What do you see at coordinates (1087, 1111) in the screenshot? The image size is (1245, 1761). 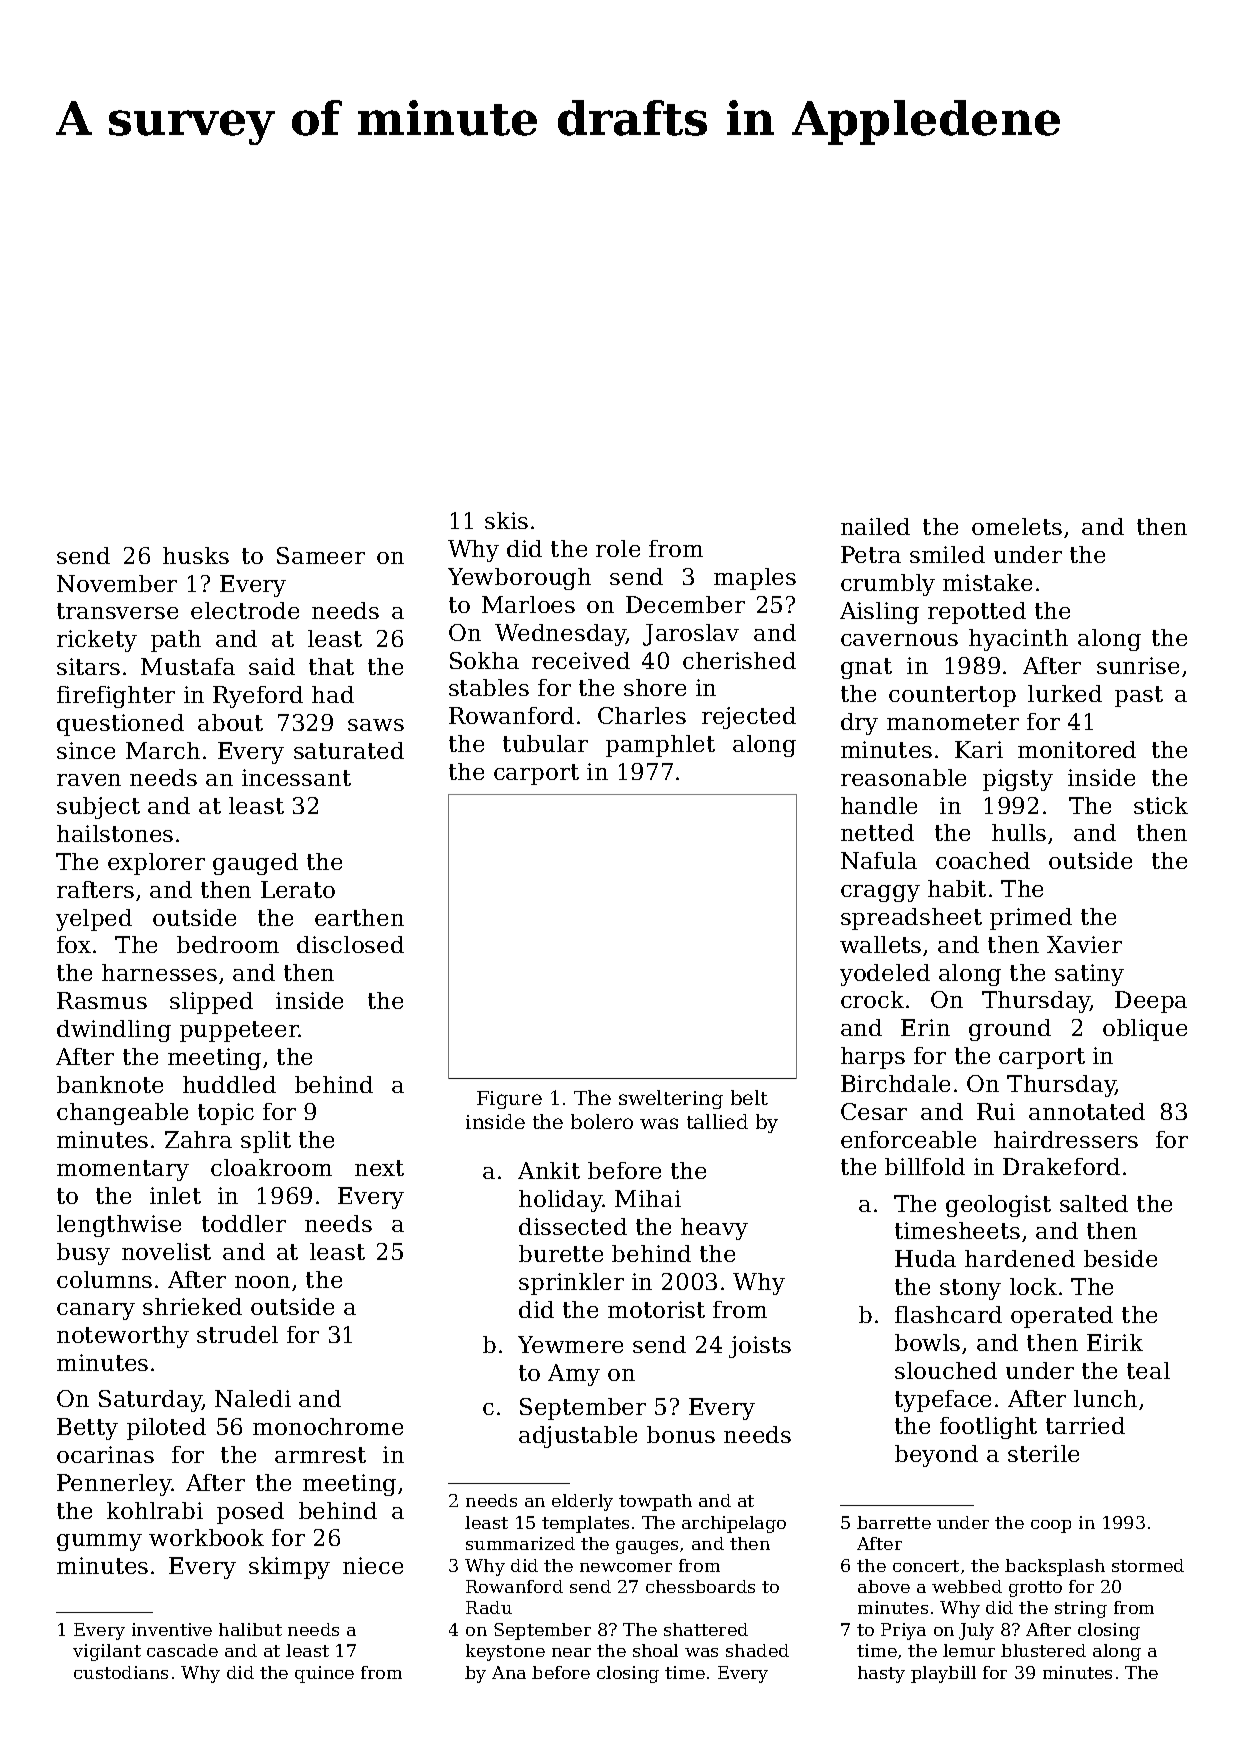 I see `annotated` at bounding box center [1087, 1111].
